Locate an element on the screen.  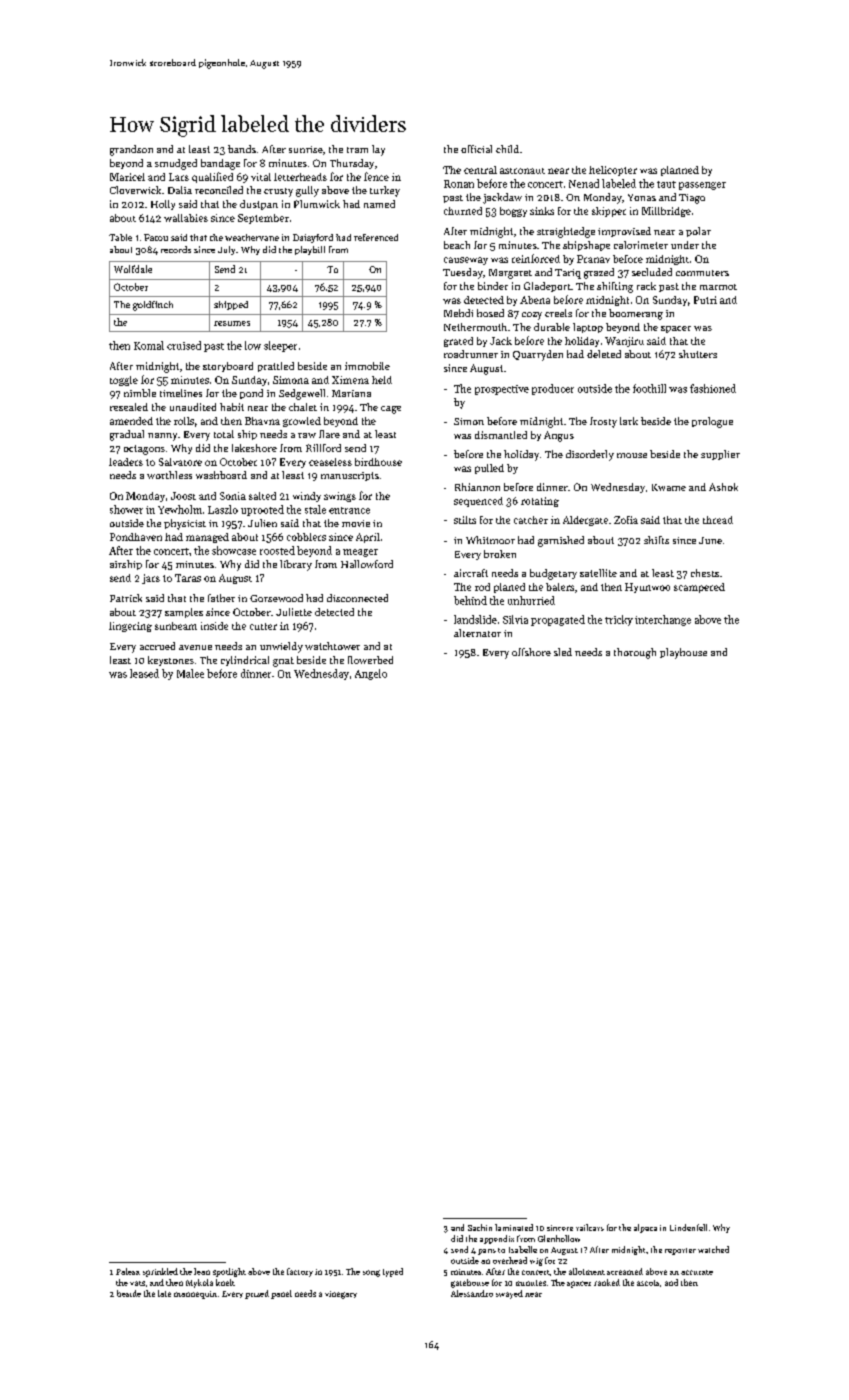
Lindenfell is located at coordinates (688, 1227).
